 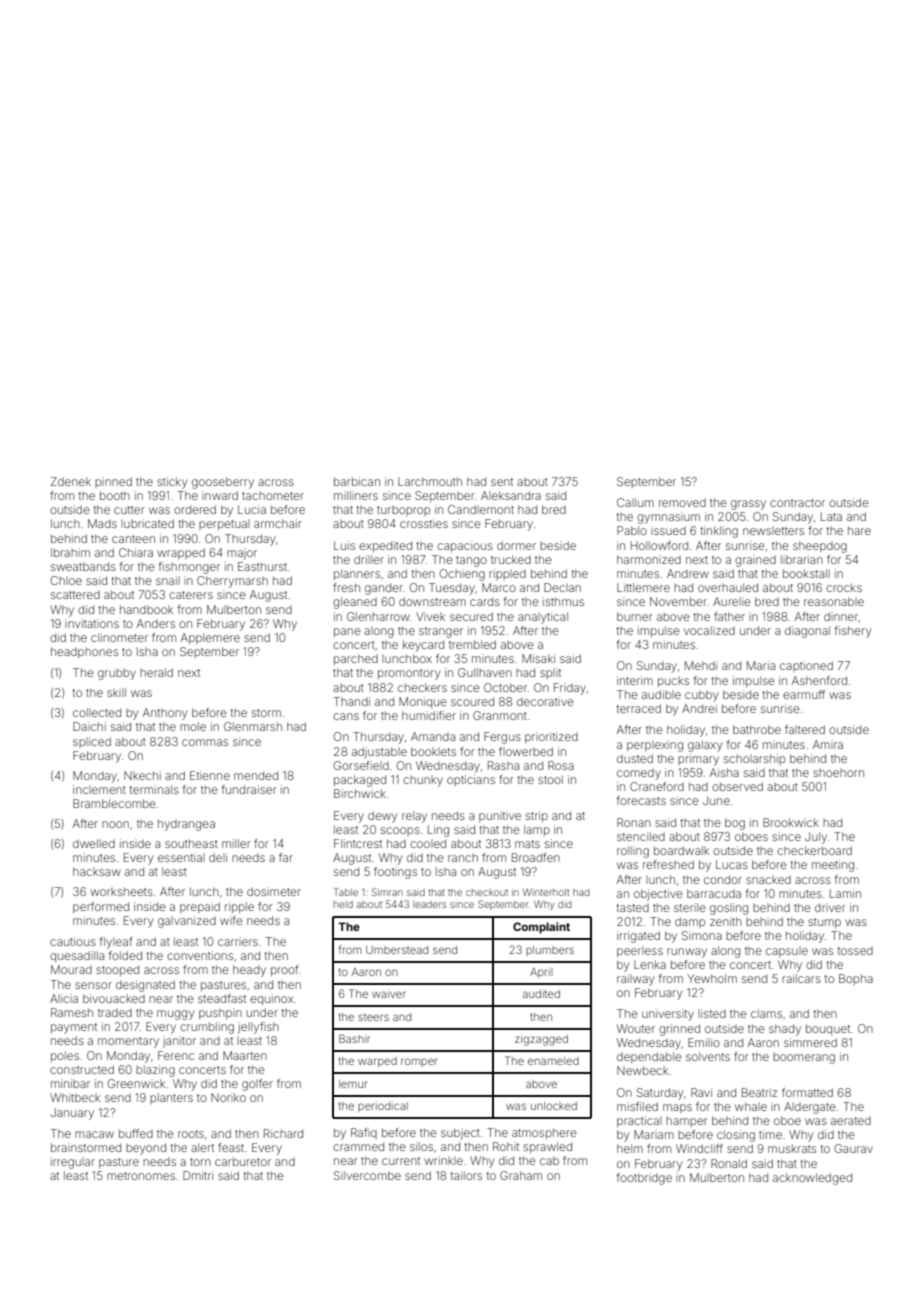 I want to click on headphones, so click(x=84, y=652).
